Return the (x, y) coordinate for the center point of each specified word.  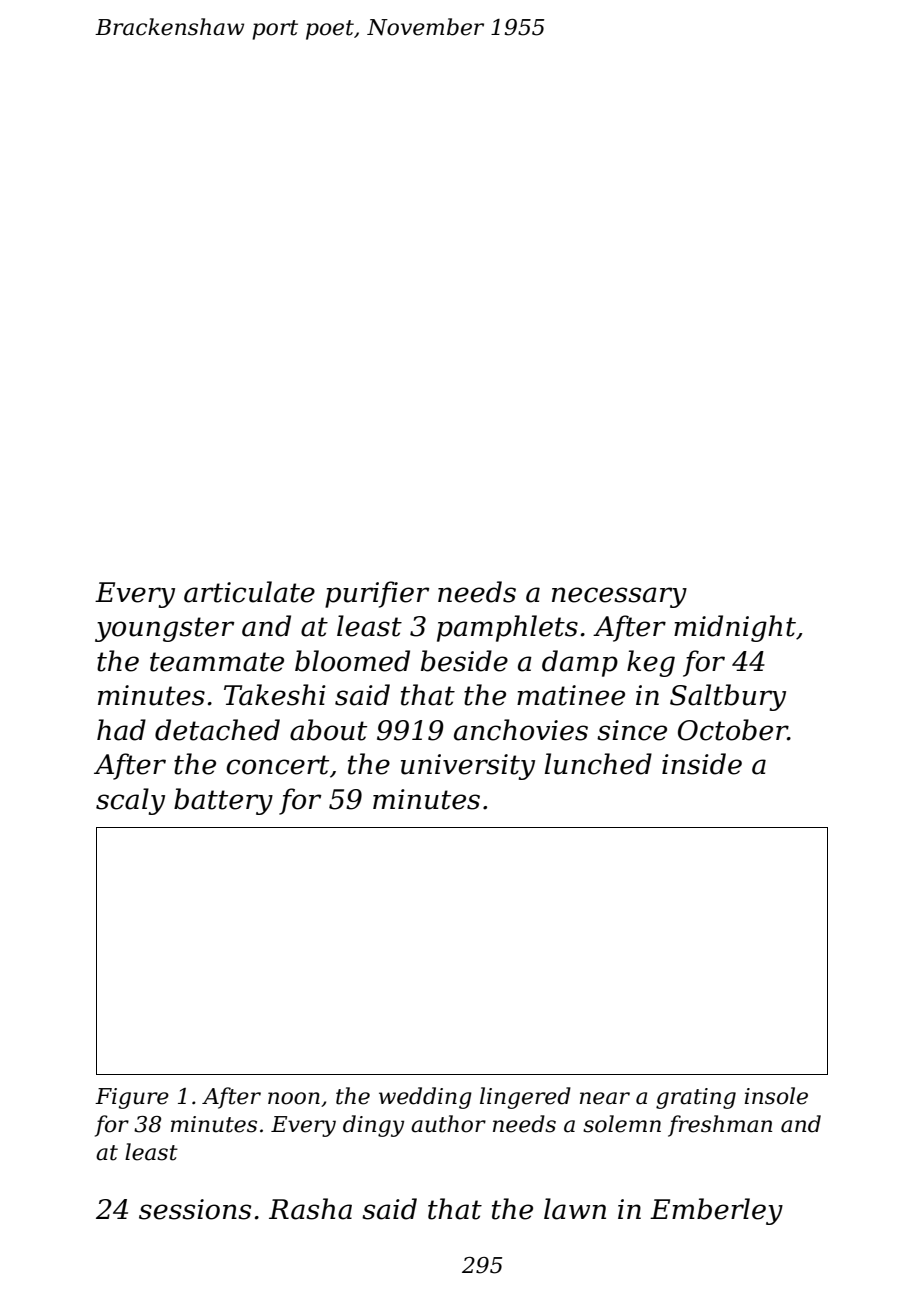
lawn (575, 1209)
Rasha (310, 1209)
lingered (525, 1098)
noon (294, 1098)
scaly (130, 801)
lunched (598, 764)
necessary (619, 597)
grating (696, 1098)
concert (277, 765)
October (733, 730)
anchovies (521, 730)
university (468, 767)
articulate (249, 592)
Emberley (716, 1211)
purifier (377, 594)
